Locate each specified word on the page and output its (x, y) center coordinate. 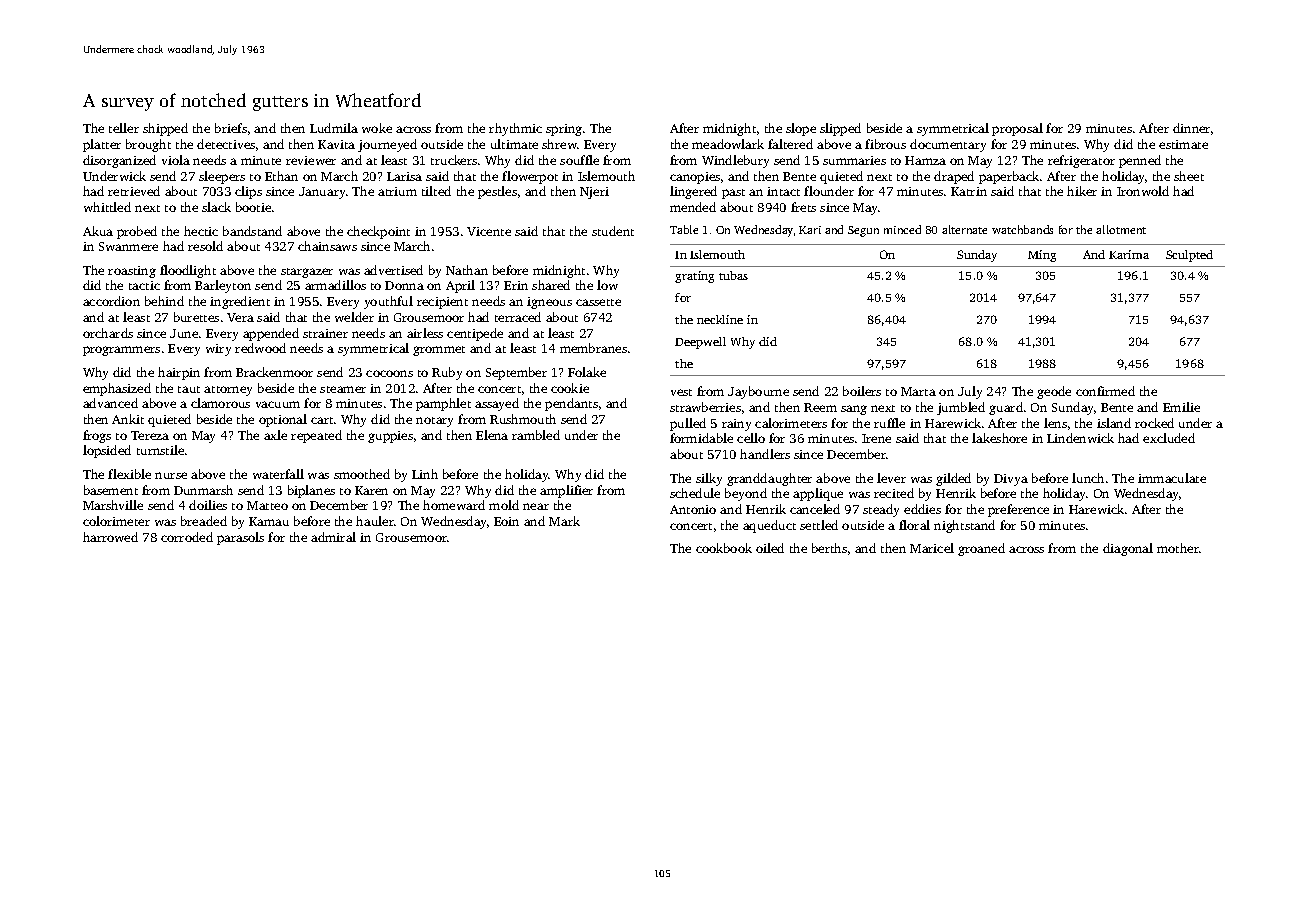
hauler (375, 521)
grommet (439, 351)
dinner (1191, 128)
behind (164, 301)
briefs (231, 128)
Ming (1042, 256)
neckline (720, 319)
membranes (593, 348)
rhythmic (515, 129)
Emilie (1181, 407)
